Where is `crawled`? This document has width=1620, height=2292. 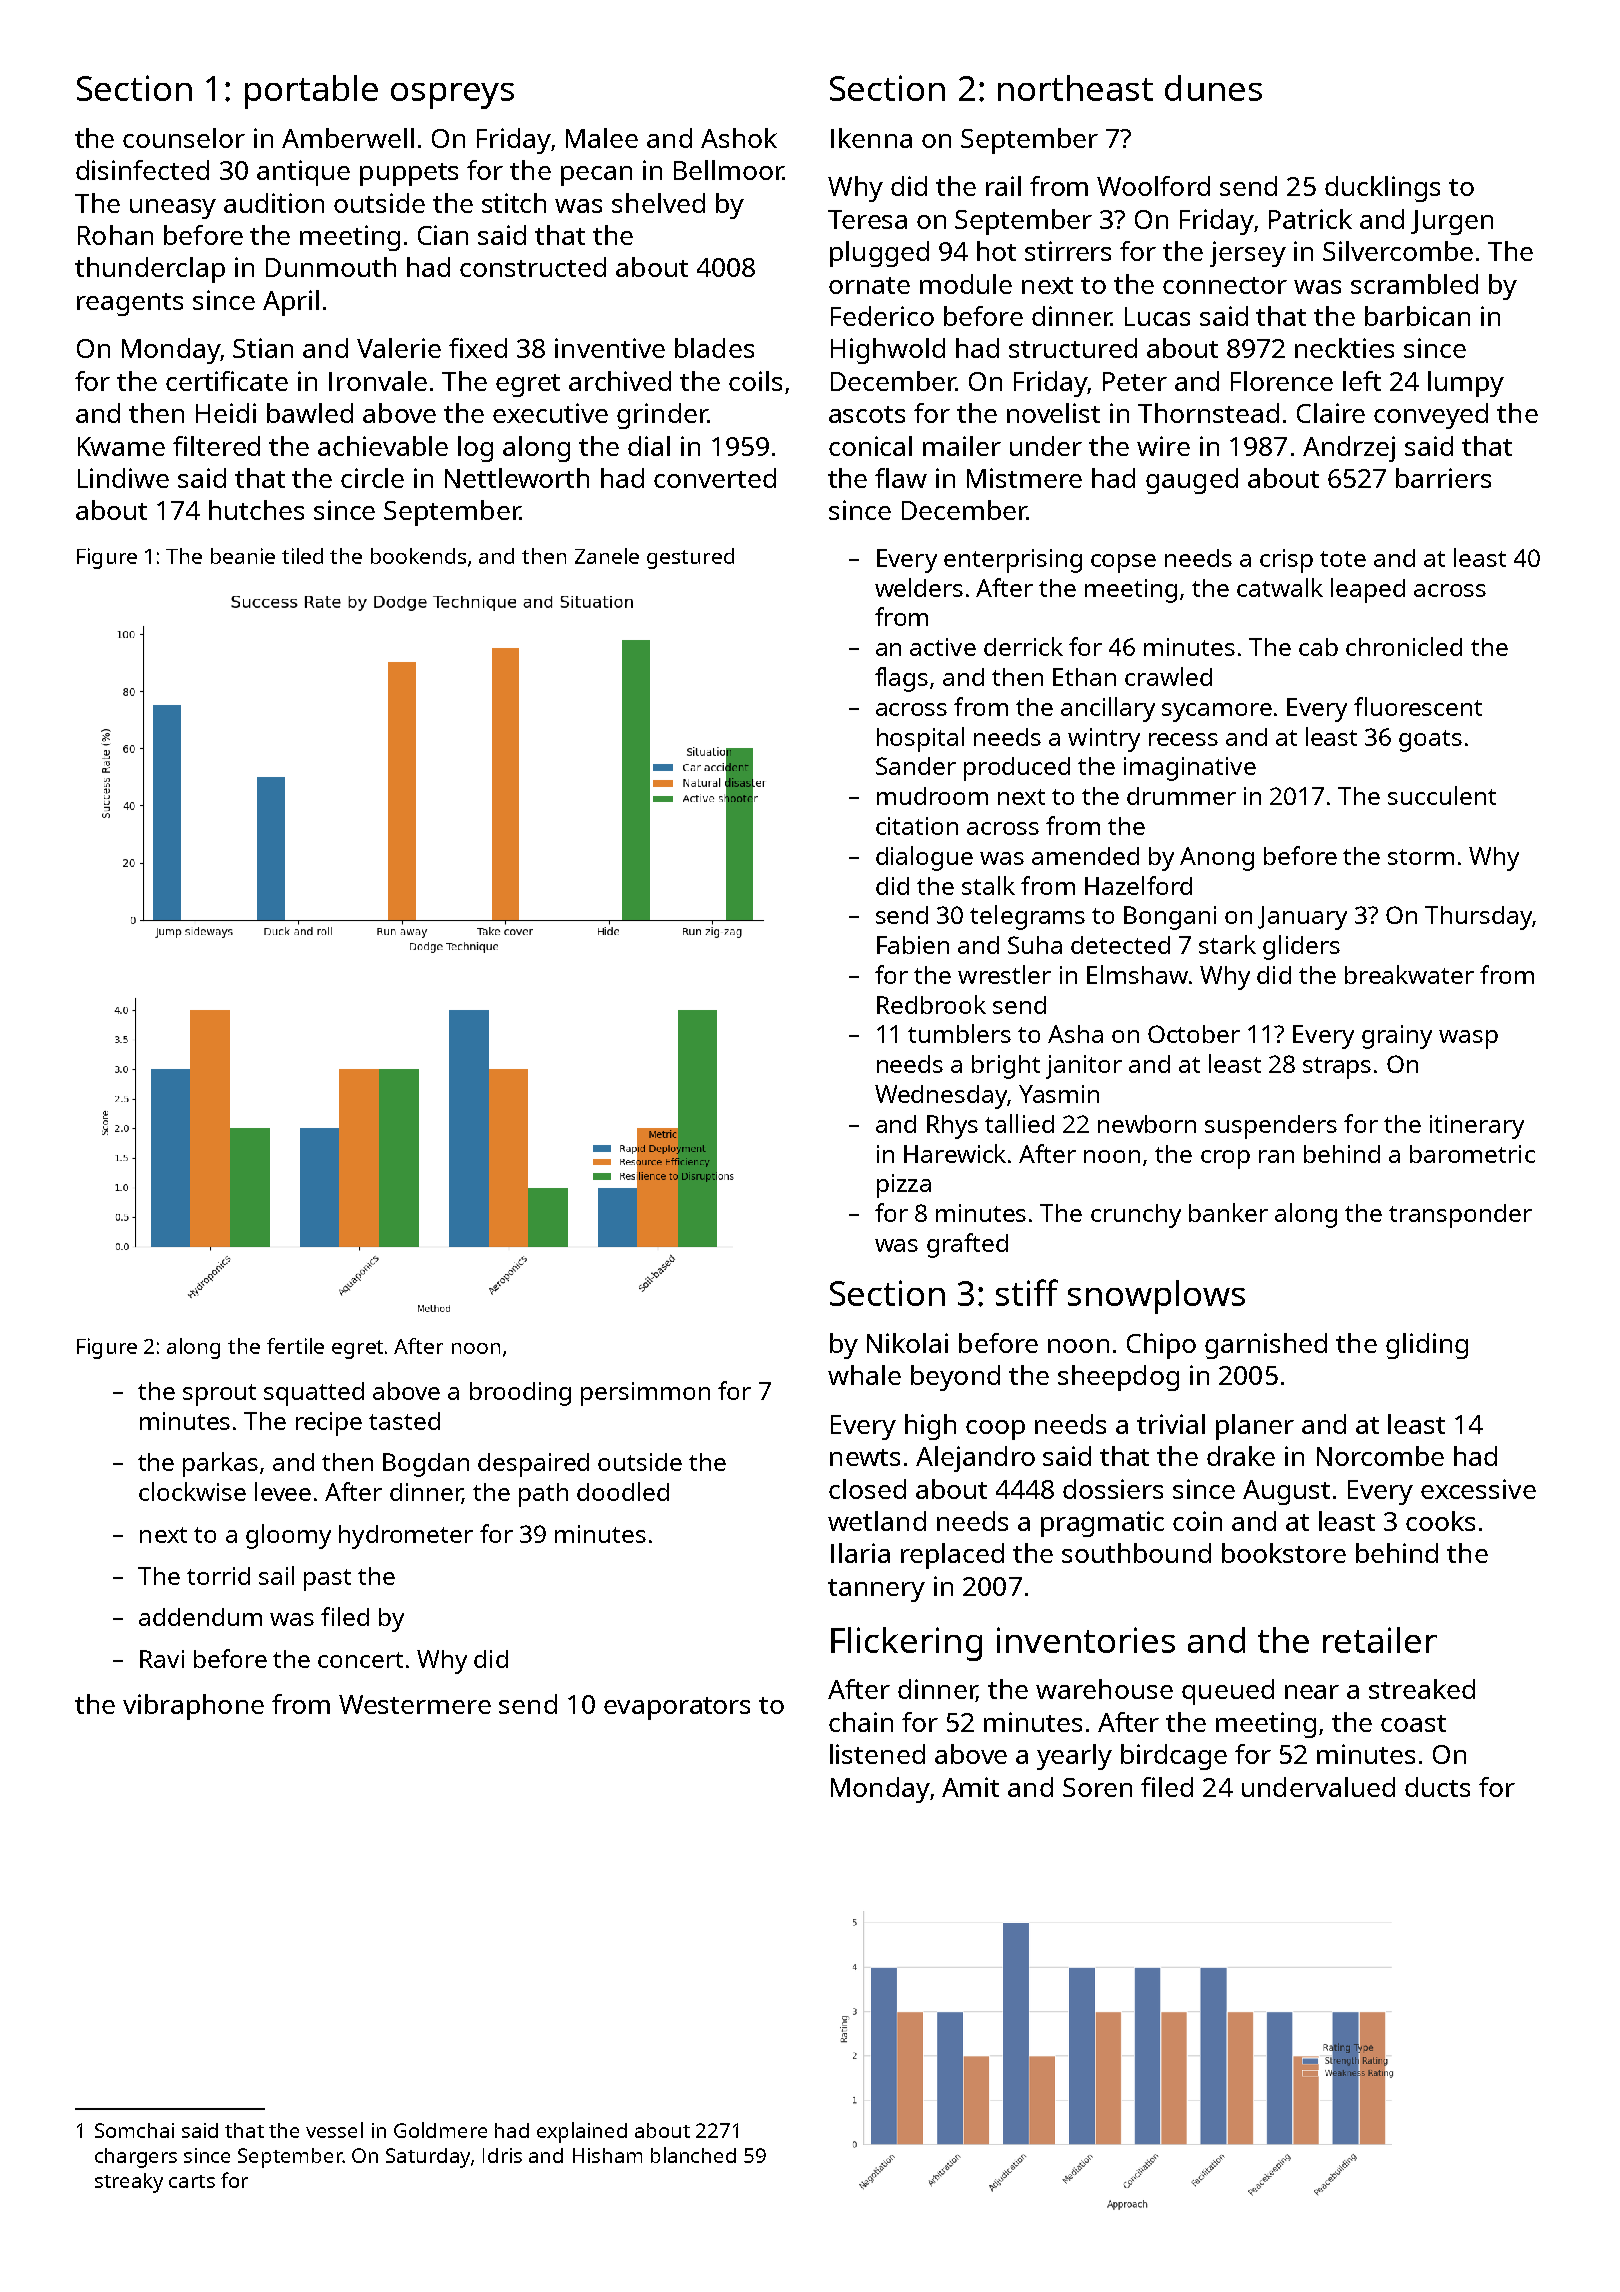
crawled is located at coordinates (1168, 676).
